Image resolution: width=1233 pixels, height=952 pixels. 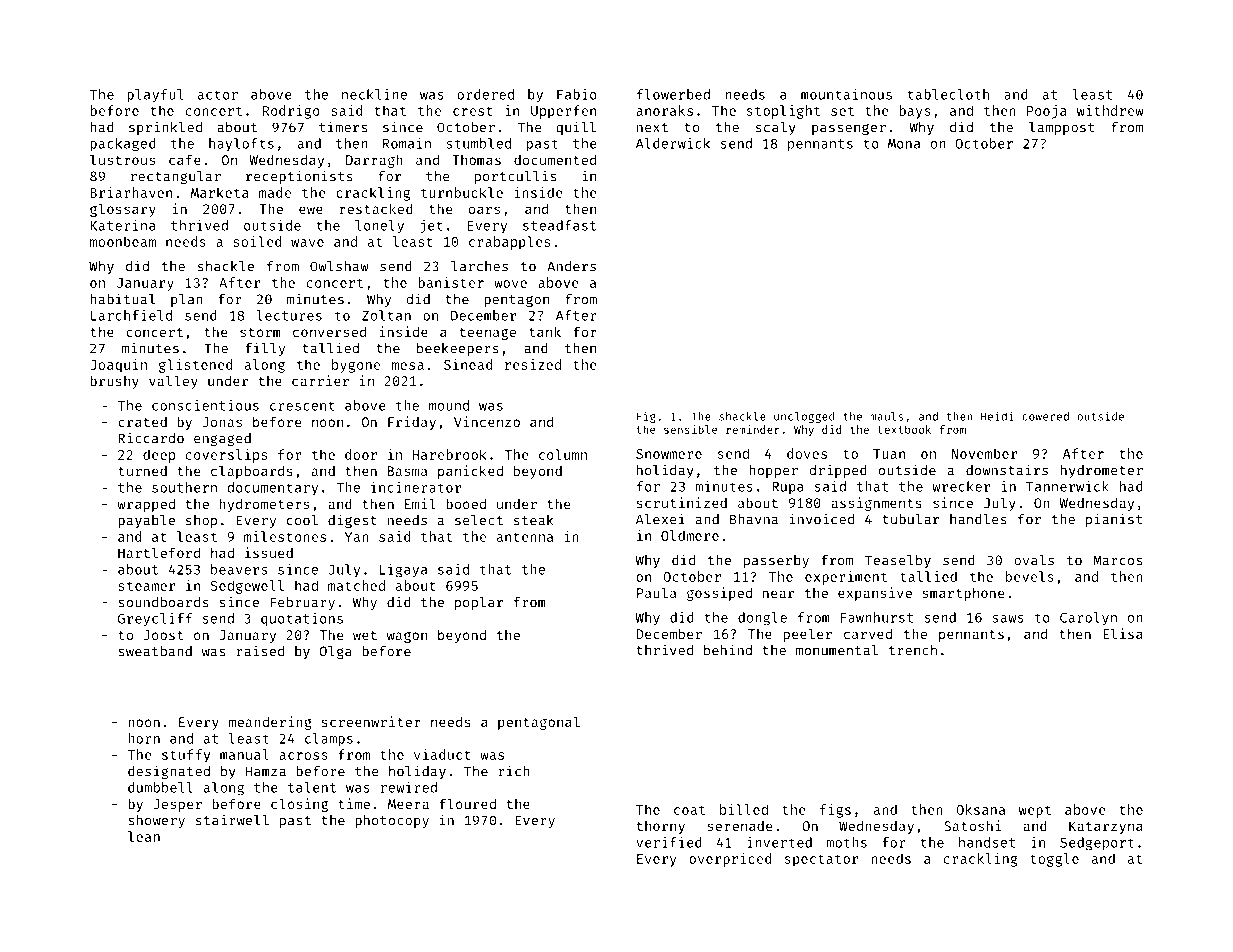 I want to click on crated, so click(x=142, y=421).
